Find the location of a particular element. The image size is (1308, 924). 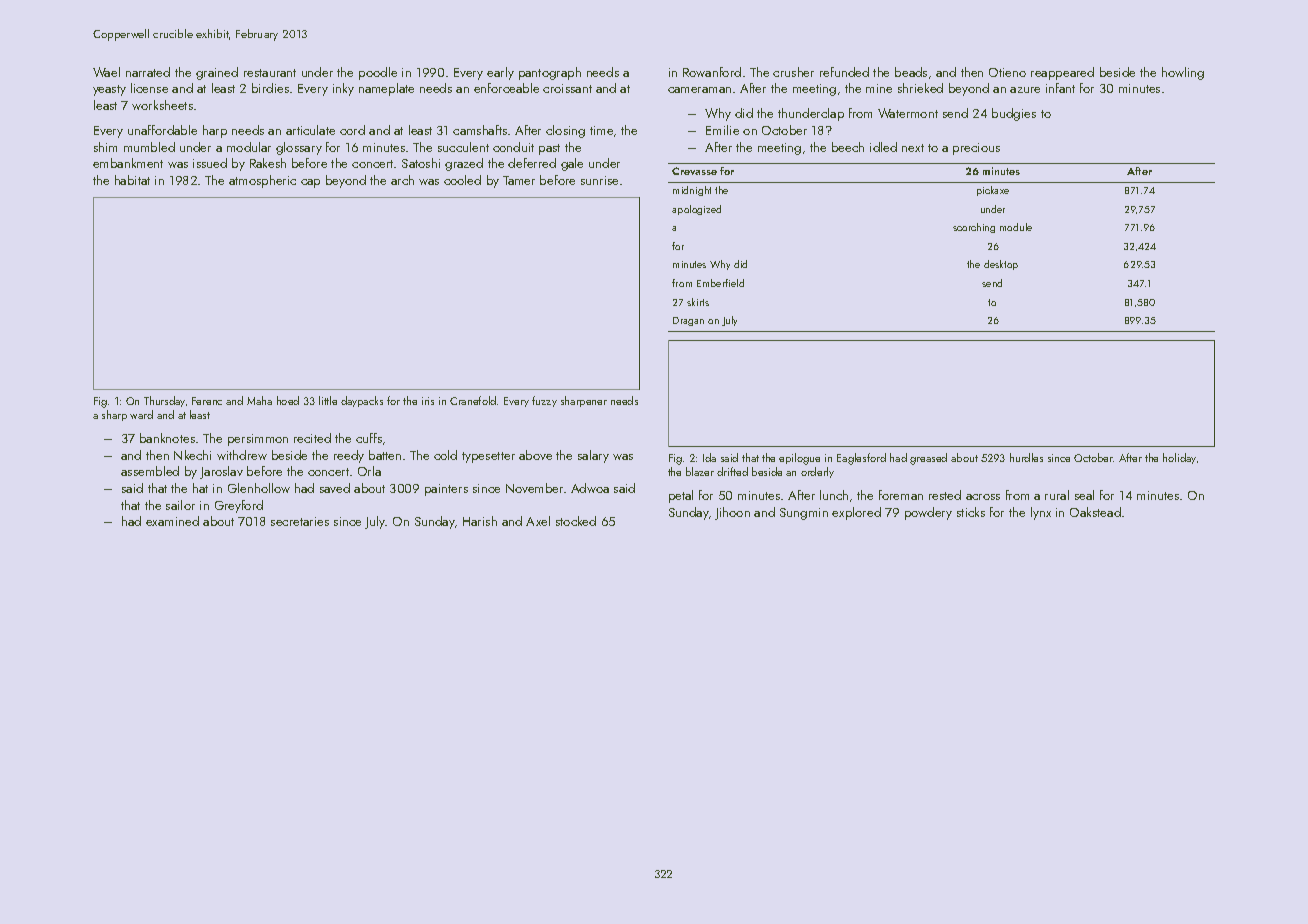

stocked is located at coordinates (576, 521).
